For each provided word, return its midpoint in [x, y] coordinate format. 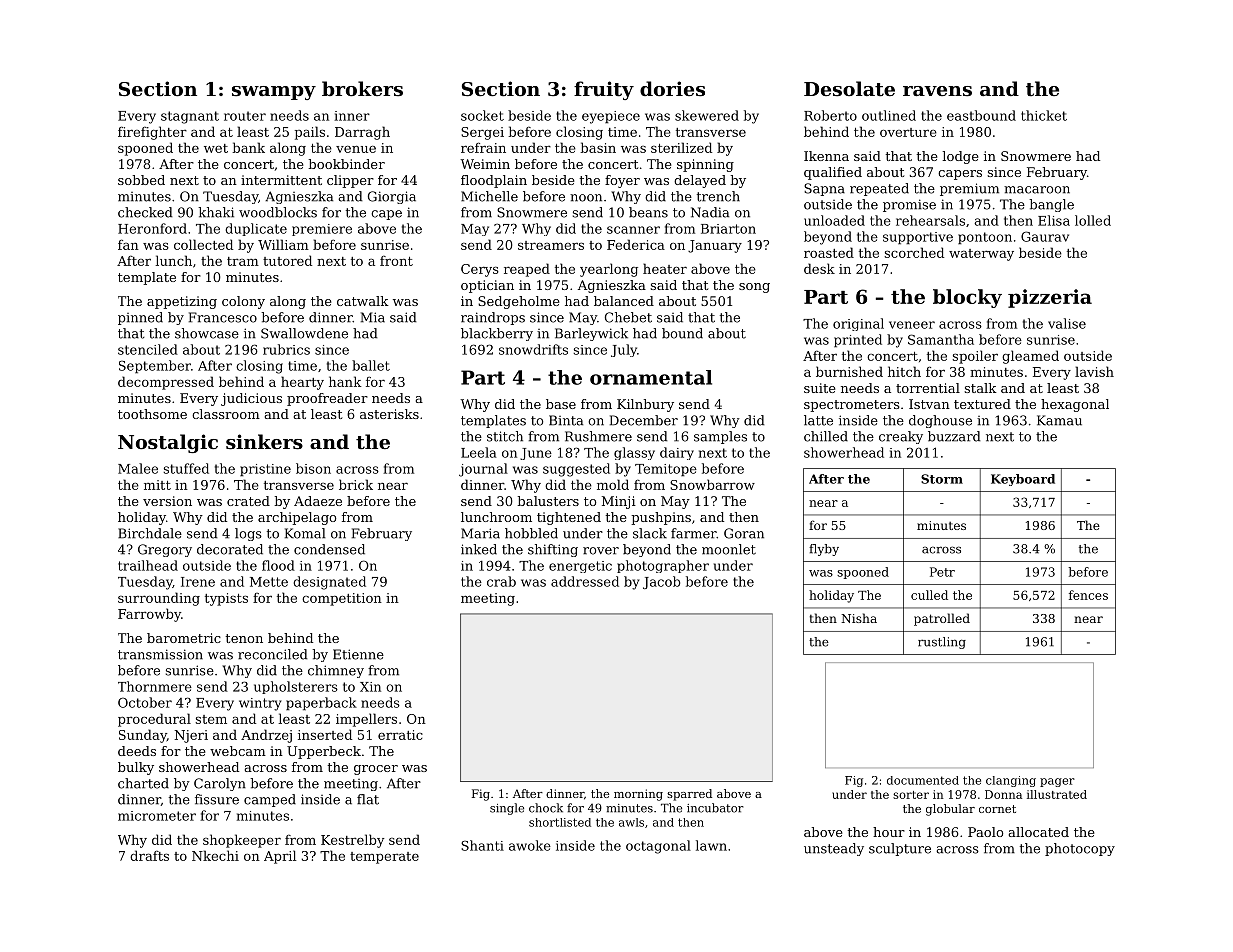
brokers [362, 88]
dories [672, 89]
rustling [942, 643]
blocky [967, 298]
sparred [689, 795]
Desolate [849, 89]
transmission [160, 654]
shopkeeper [242, 841]
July [624, 350]
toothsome [152, 414]
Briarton [728, 229]
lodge [960, 157]
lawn [711, 845]
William [283, 244]
